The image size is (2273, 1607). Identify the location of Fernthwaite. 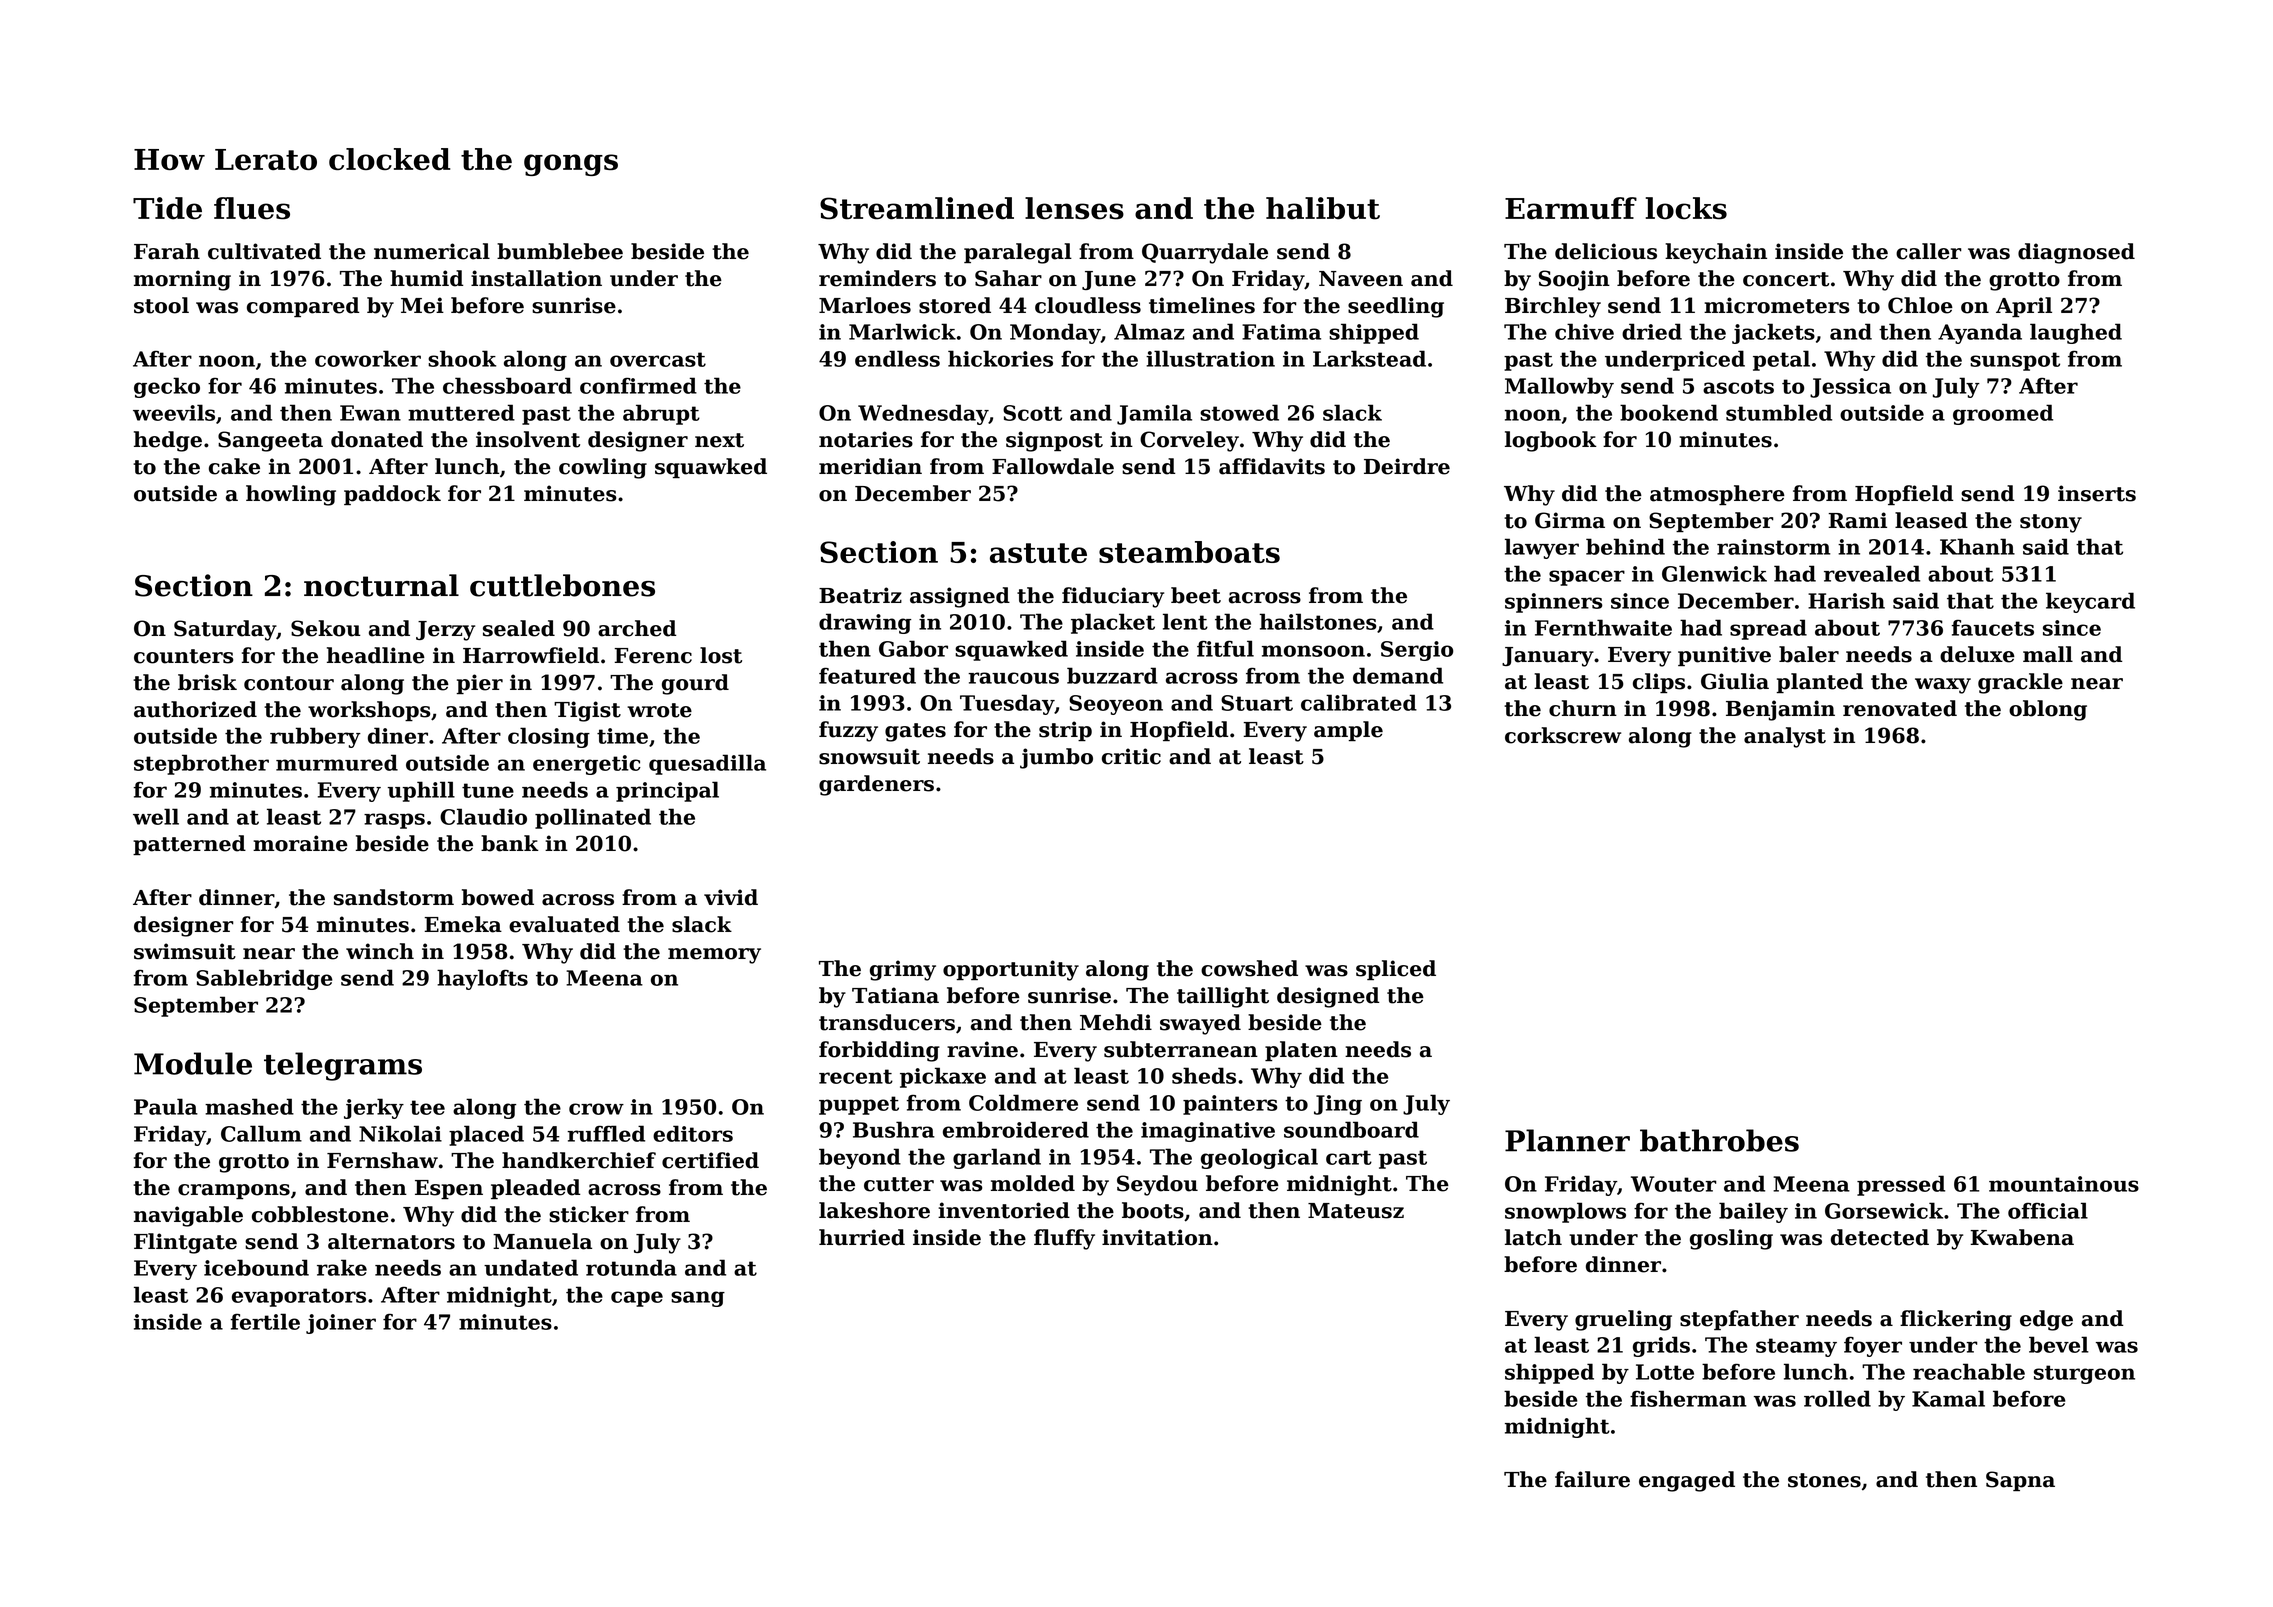
(1603, 627).
